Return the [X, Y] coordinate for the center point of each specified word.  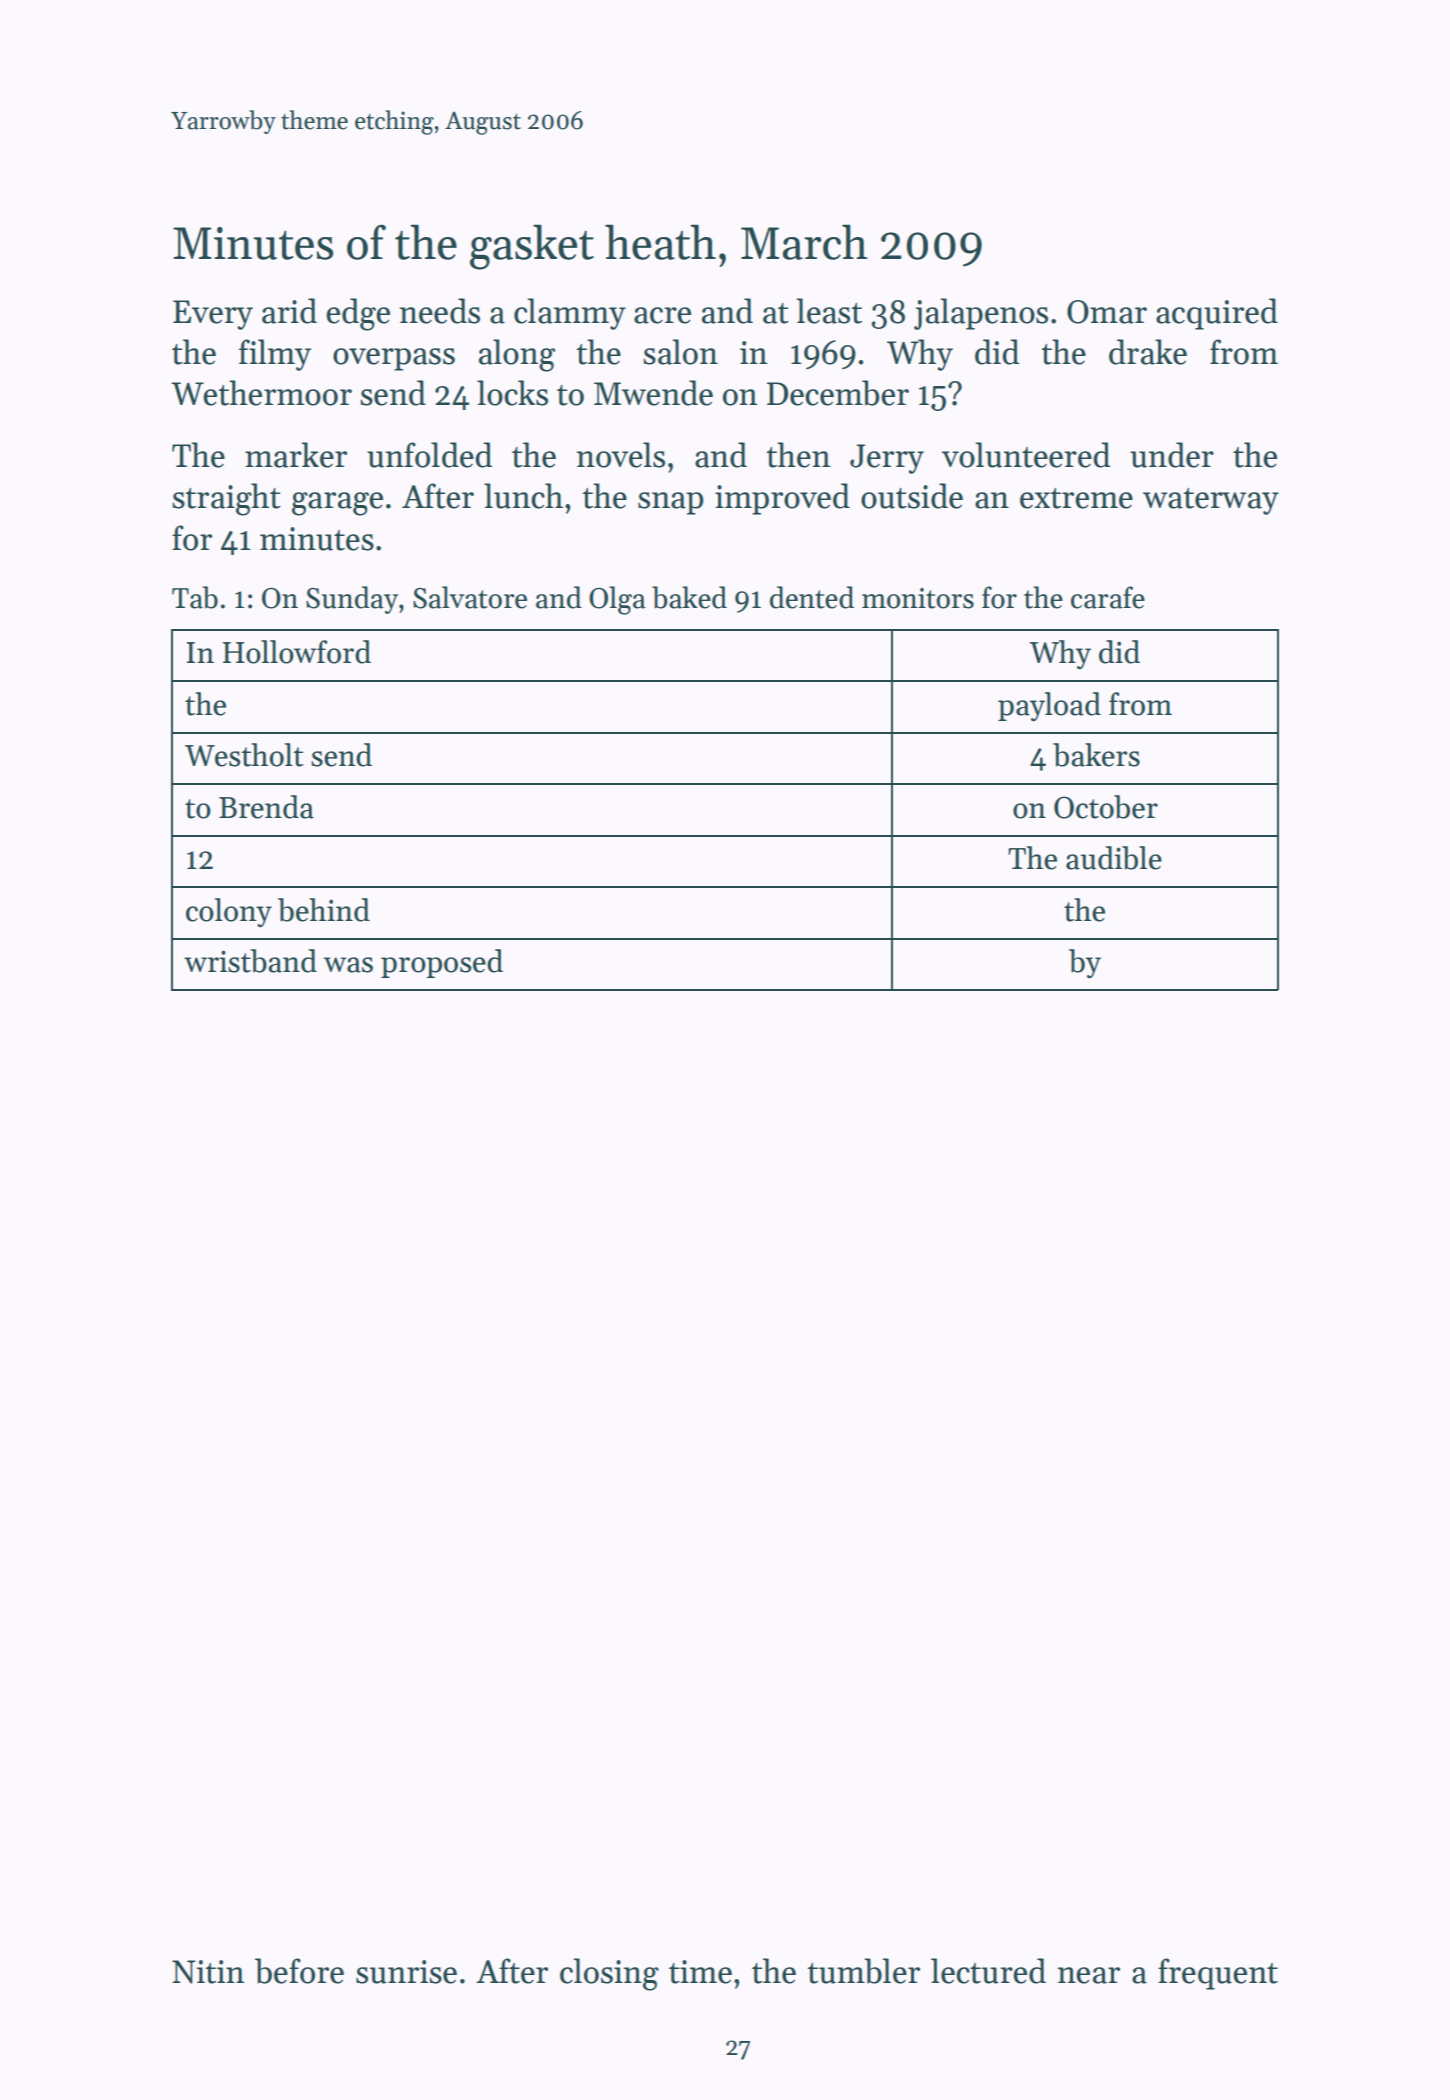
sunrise [406, 1972]
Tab [195, 597]
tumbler [864, 1971]
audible [1114, 858]
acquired [1217, 314]
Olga [617, 600]
